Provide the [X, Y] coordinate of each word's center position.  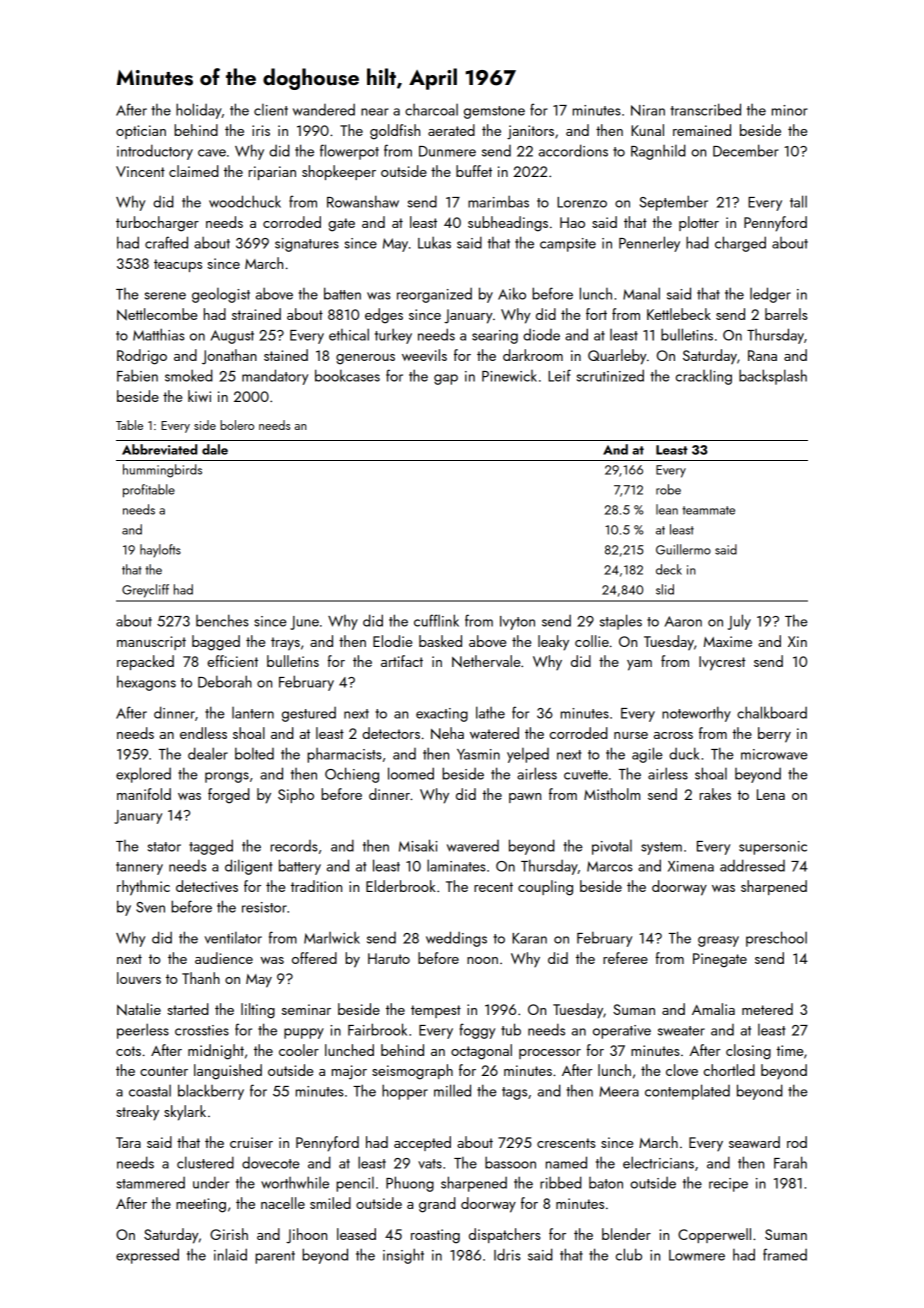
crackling [704, 377]
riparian [272, 173]
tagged [211, 847]
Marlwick [332, 938]
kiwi [199, 396]
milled [452, 1090]
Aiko [512, 293]
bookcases [347, 375]
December [746, 150]
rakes [715, 794]
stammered [151, 1183]
